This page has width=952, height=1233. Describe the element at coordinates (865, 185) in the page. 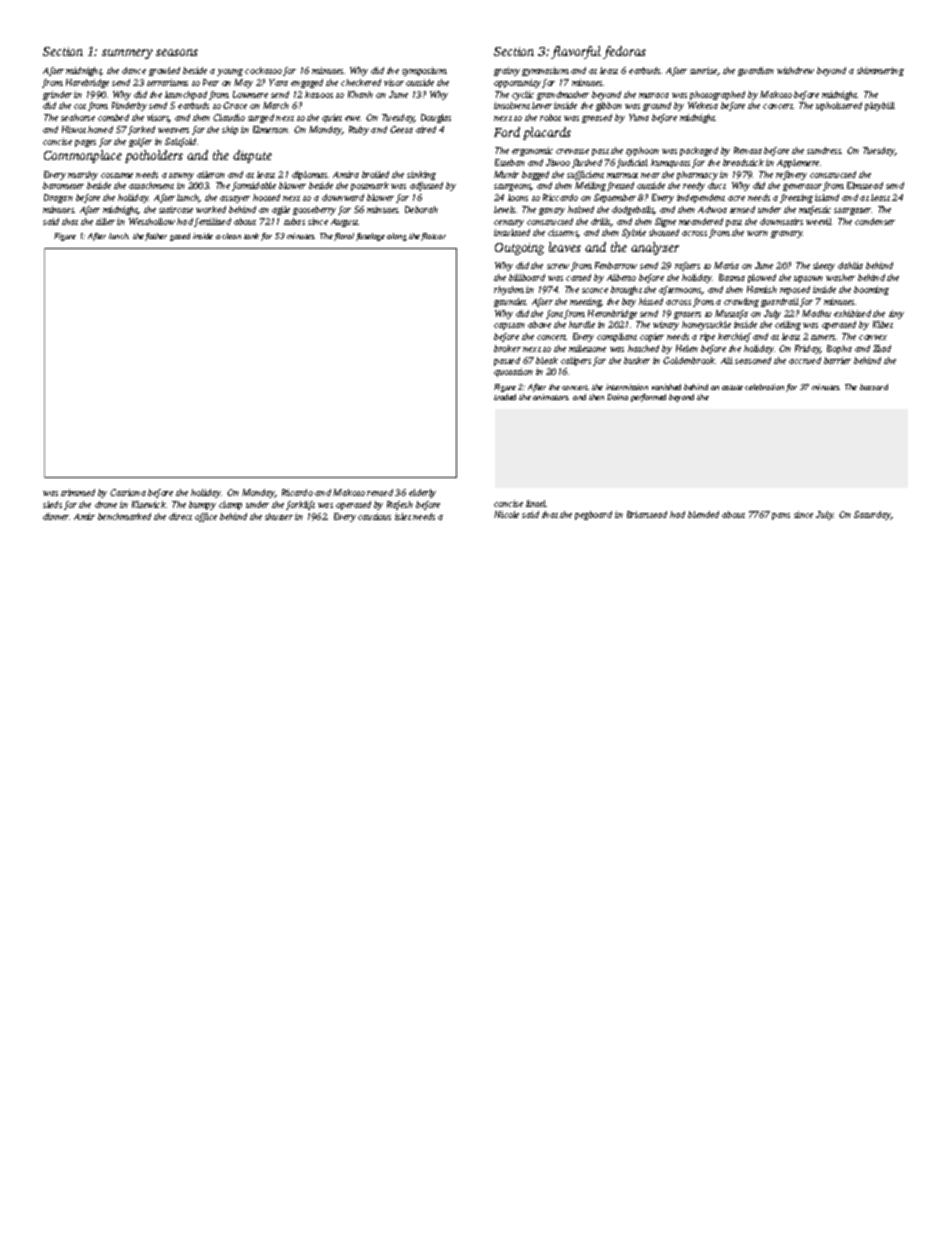

I see `Elmstead` at that location.
